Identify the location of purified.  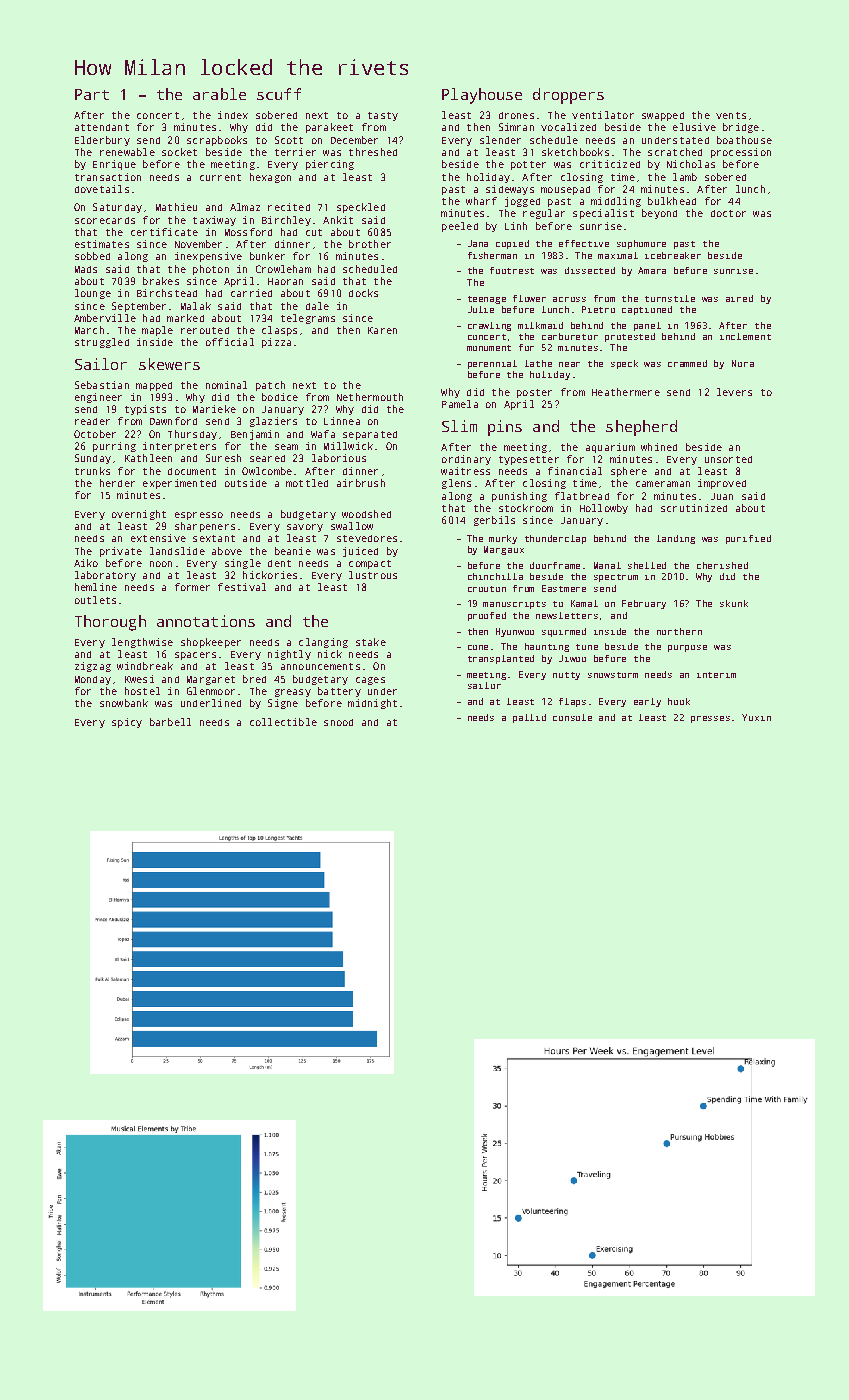
(748, 539).
